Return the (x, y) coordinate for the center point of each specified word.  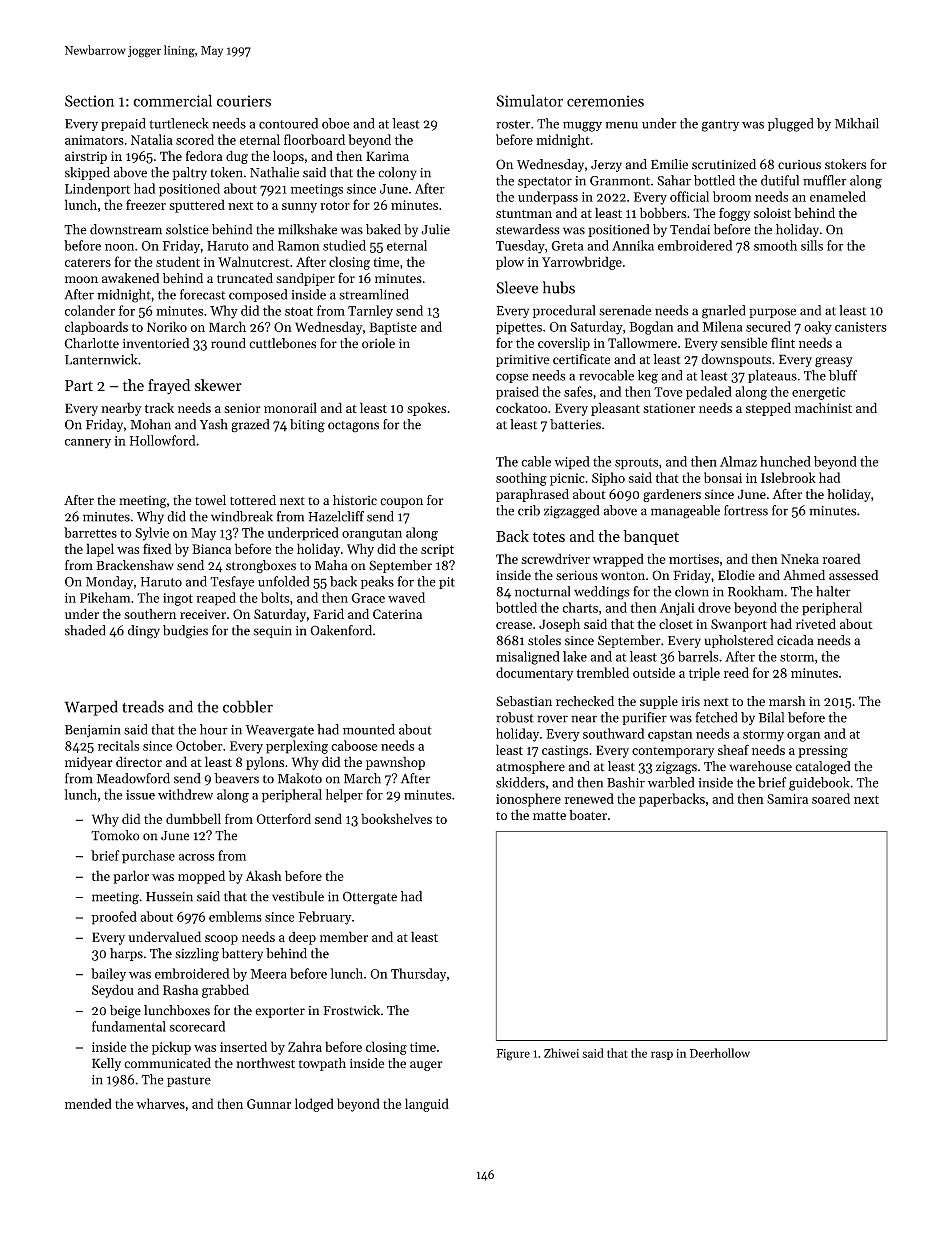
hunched (785, 461)
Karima (387, 156)
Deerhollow (720, 1053)
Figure (513, 1055)
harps (126, 954)
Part (79, 385)
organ (804, 737)
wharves (160, 1103)
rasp (662, 1055)
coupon (401, 503)
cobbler (248, 706)
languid (427, 1105)
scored (195, 139)
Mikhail (857, 123)
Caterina (397, 614)
